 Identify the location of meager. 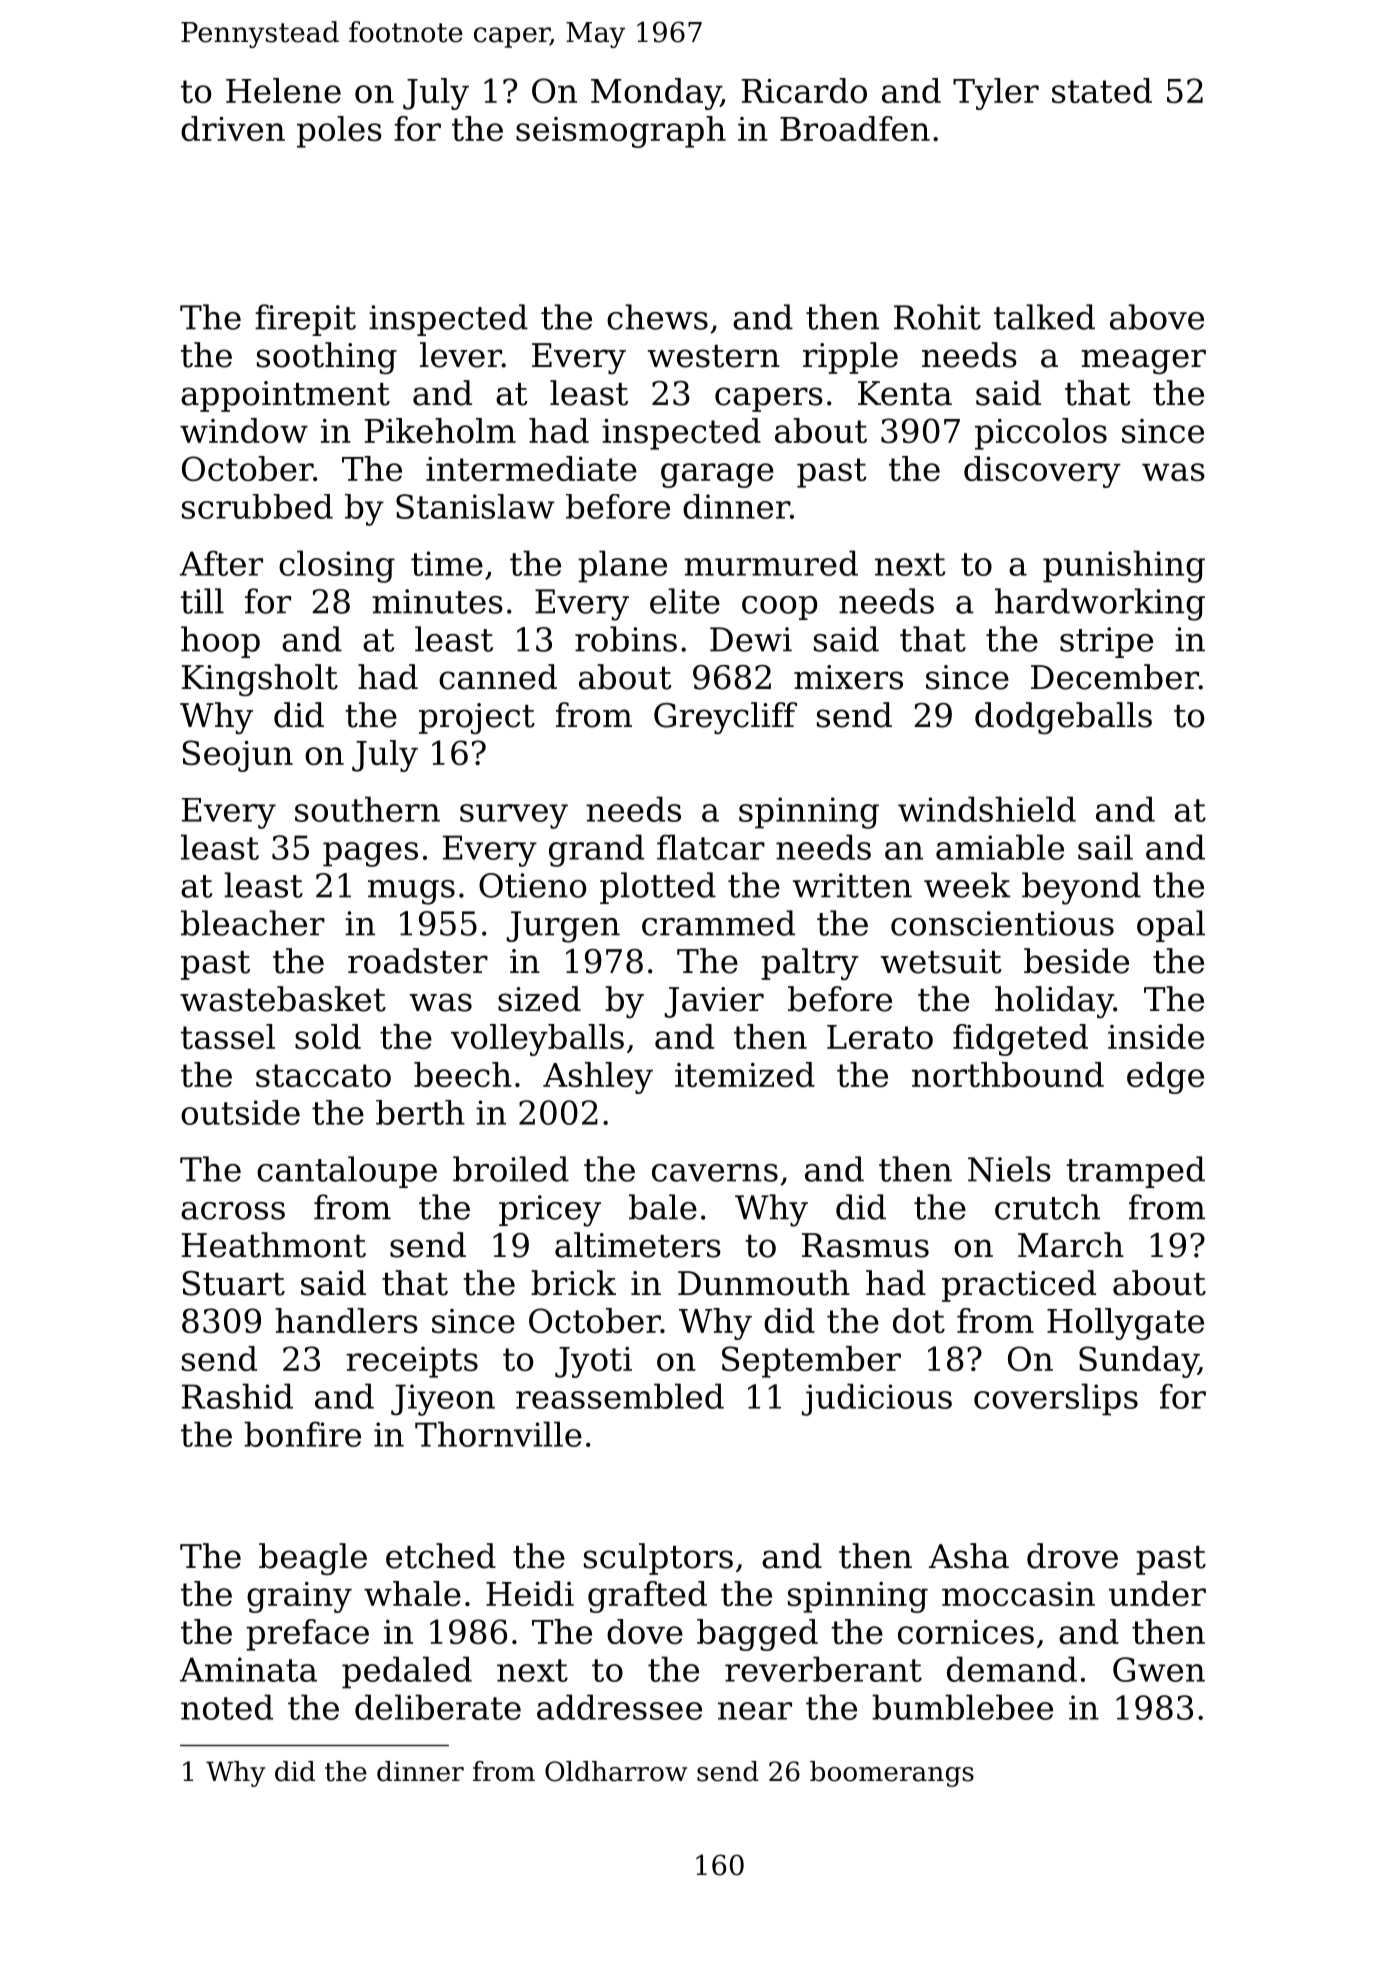
(1143, 361).
